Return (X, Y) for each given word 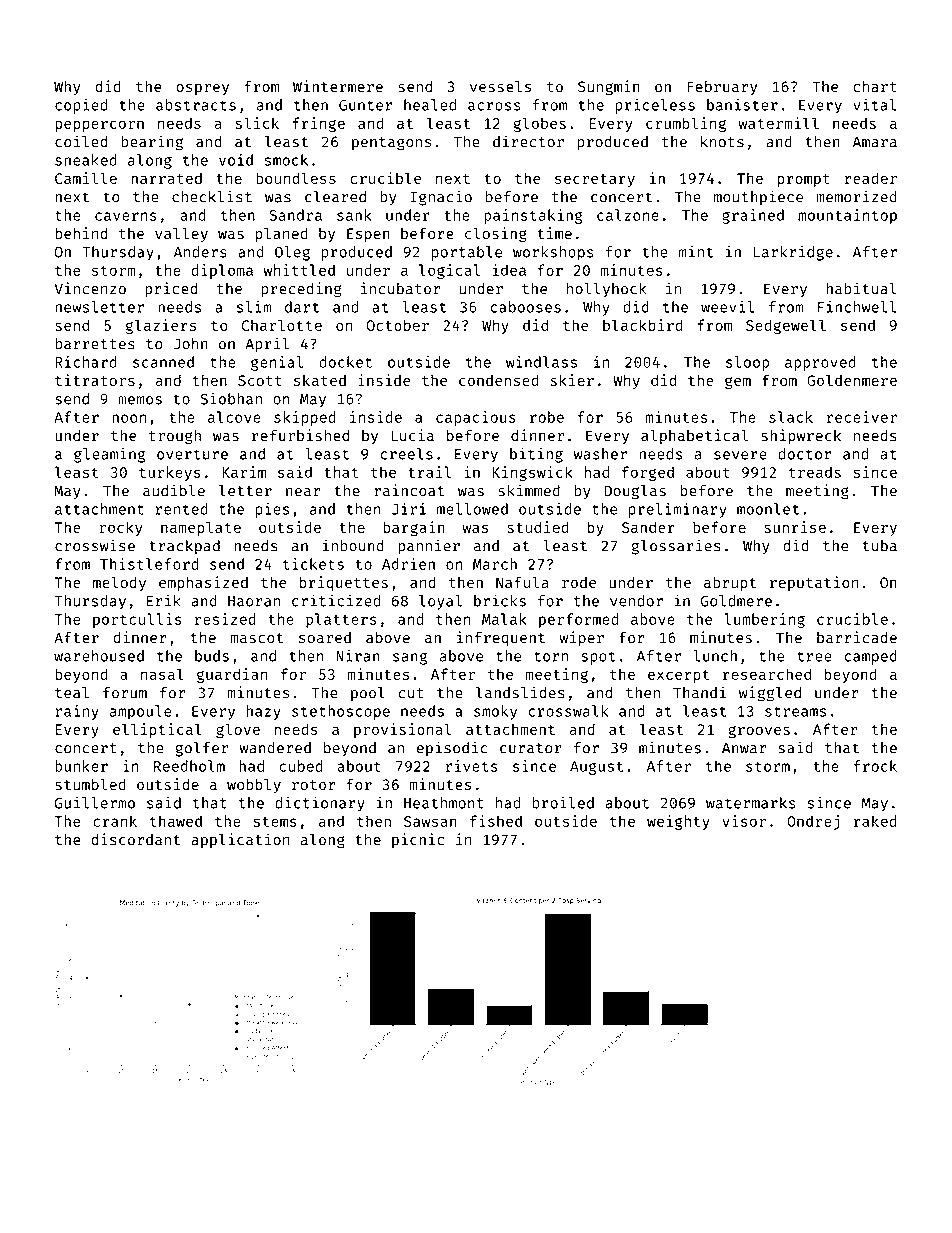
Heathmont (444, 803)
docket (345, 362)
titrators (95, 380)
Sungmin (609, 88)
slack (791, 417)
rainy (77, 712)
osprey (202, 89)
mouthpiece (758, 198)
